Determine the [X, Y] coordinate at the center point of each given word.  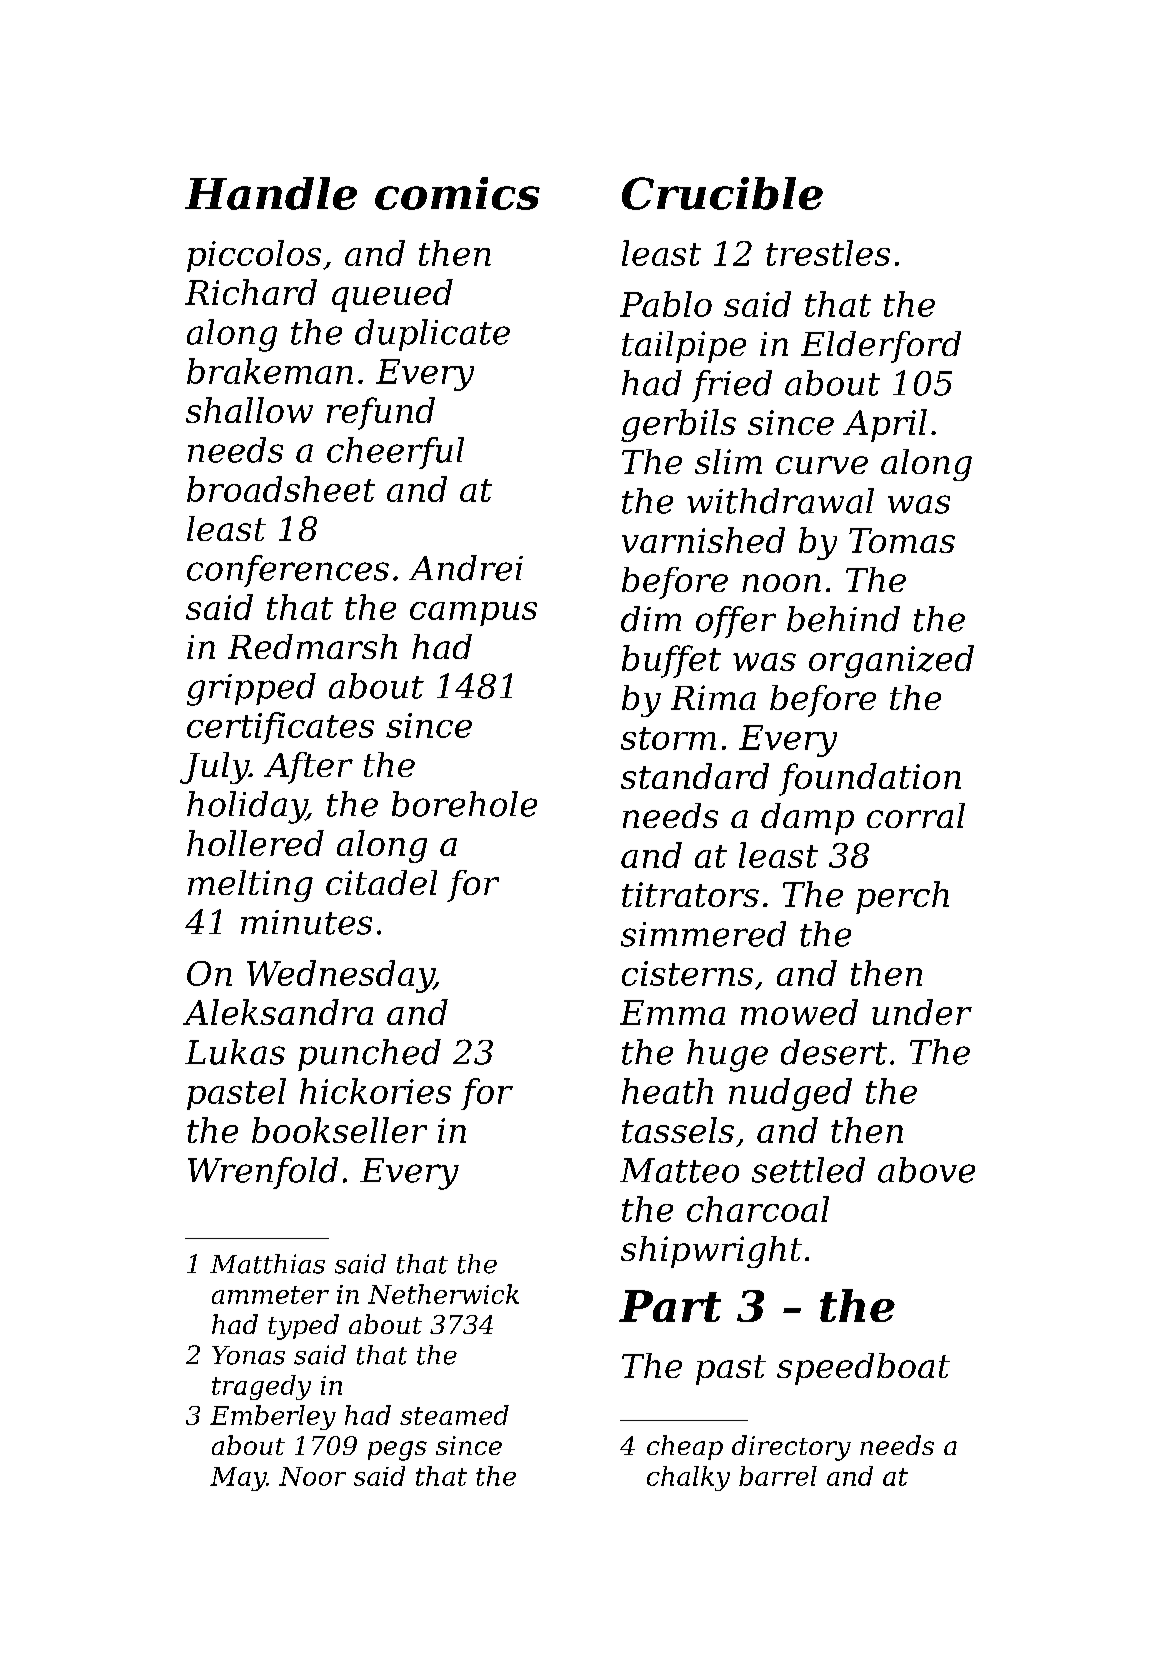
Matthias [267, 1264]
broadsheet [281, 489]
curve [822, 465]
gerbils [678, 425]
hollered [255, 843]
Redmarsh [312, 646]
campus [473, 614]
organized [891, 661]
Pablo [666, 304]
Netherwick [443, 1294]
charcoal [758, 1209]
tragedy [261, 1387]
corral [916, 815]
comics [457, 193]
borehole [464, 804]
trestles [828, 253]
